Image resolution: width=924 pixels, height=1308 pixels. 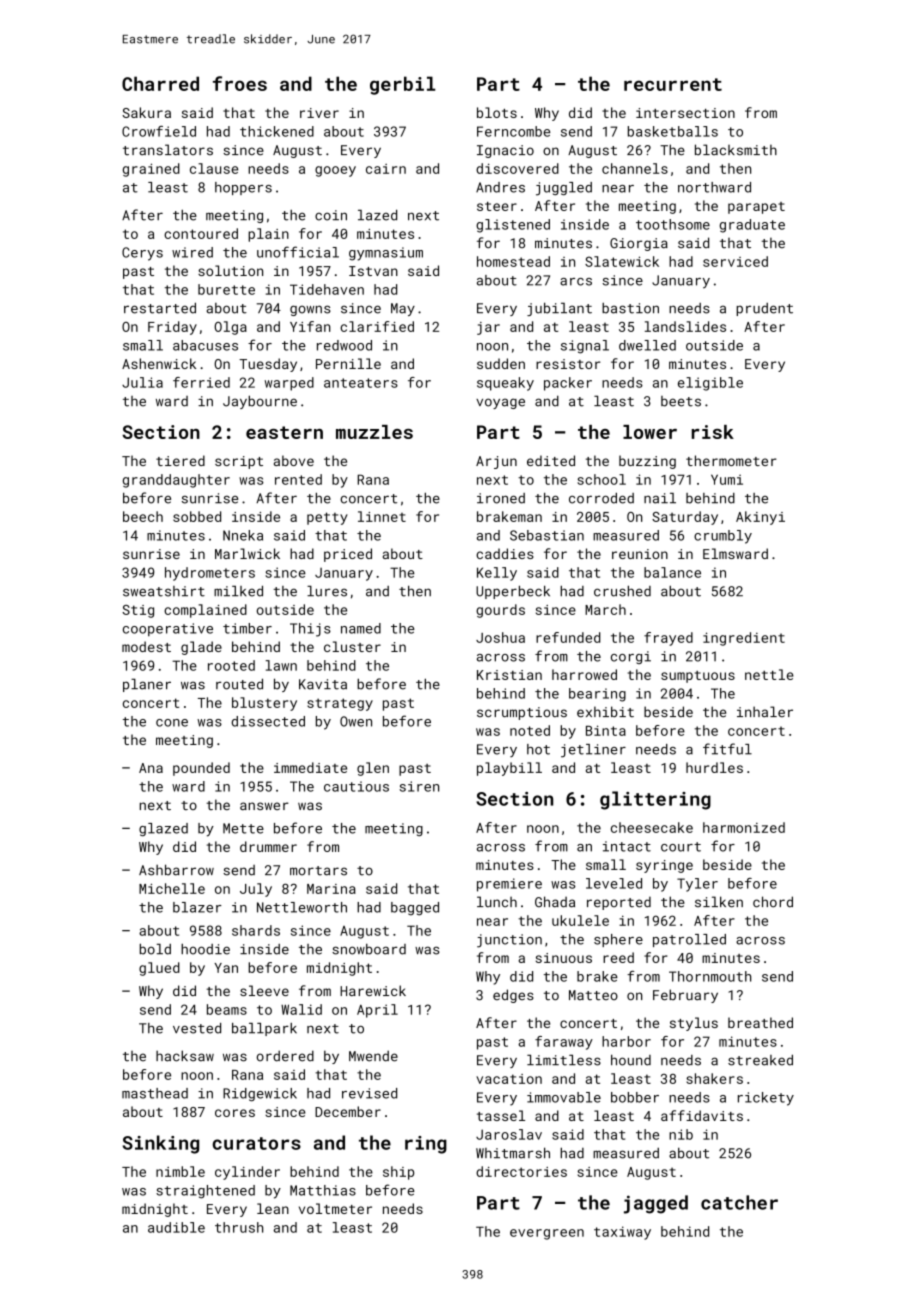 What do you see at coordinates (673, 84) in the document?
I see `recurrent` at bounding box center [673, 84].
